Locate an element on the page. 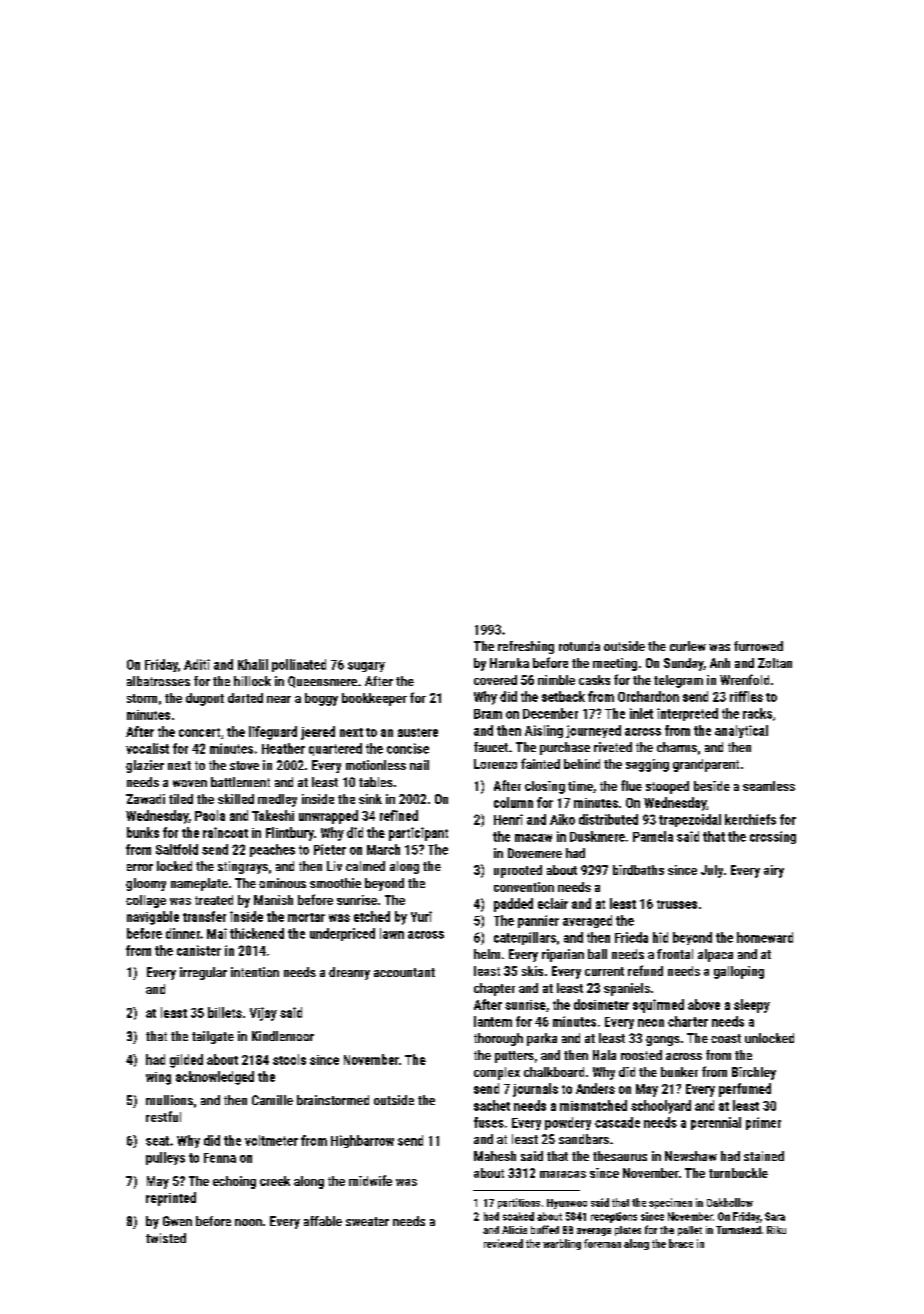 This image has width=924, height=1314. Flintbury is located at coordinates (290, 834).
